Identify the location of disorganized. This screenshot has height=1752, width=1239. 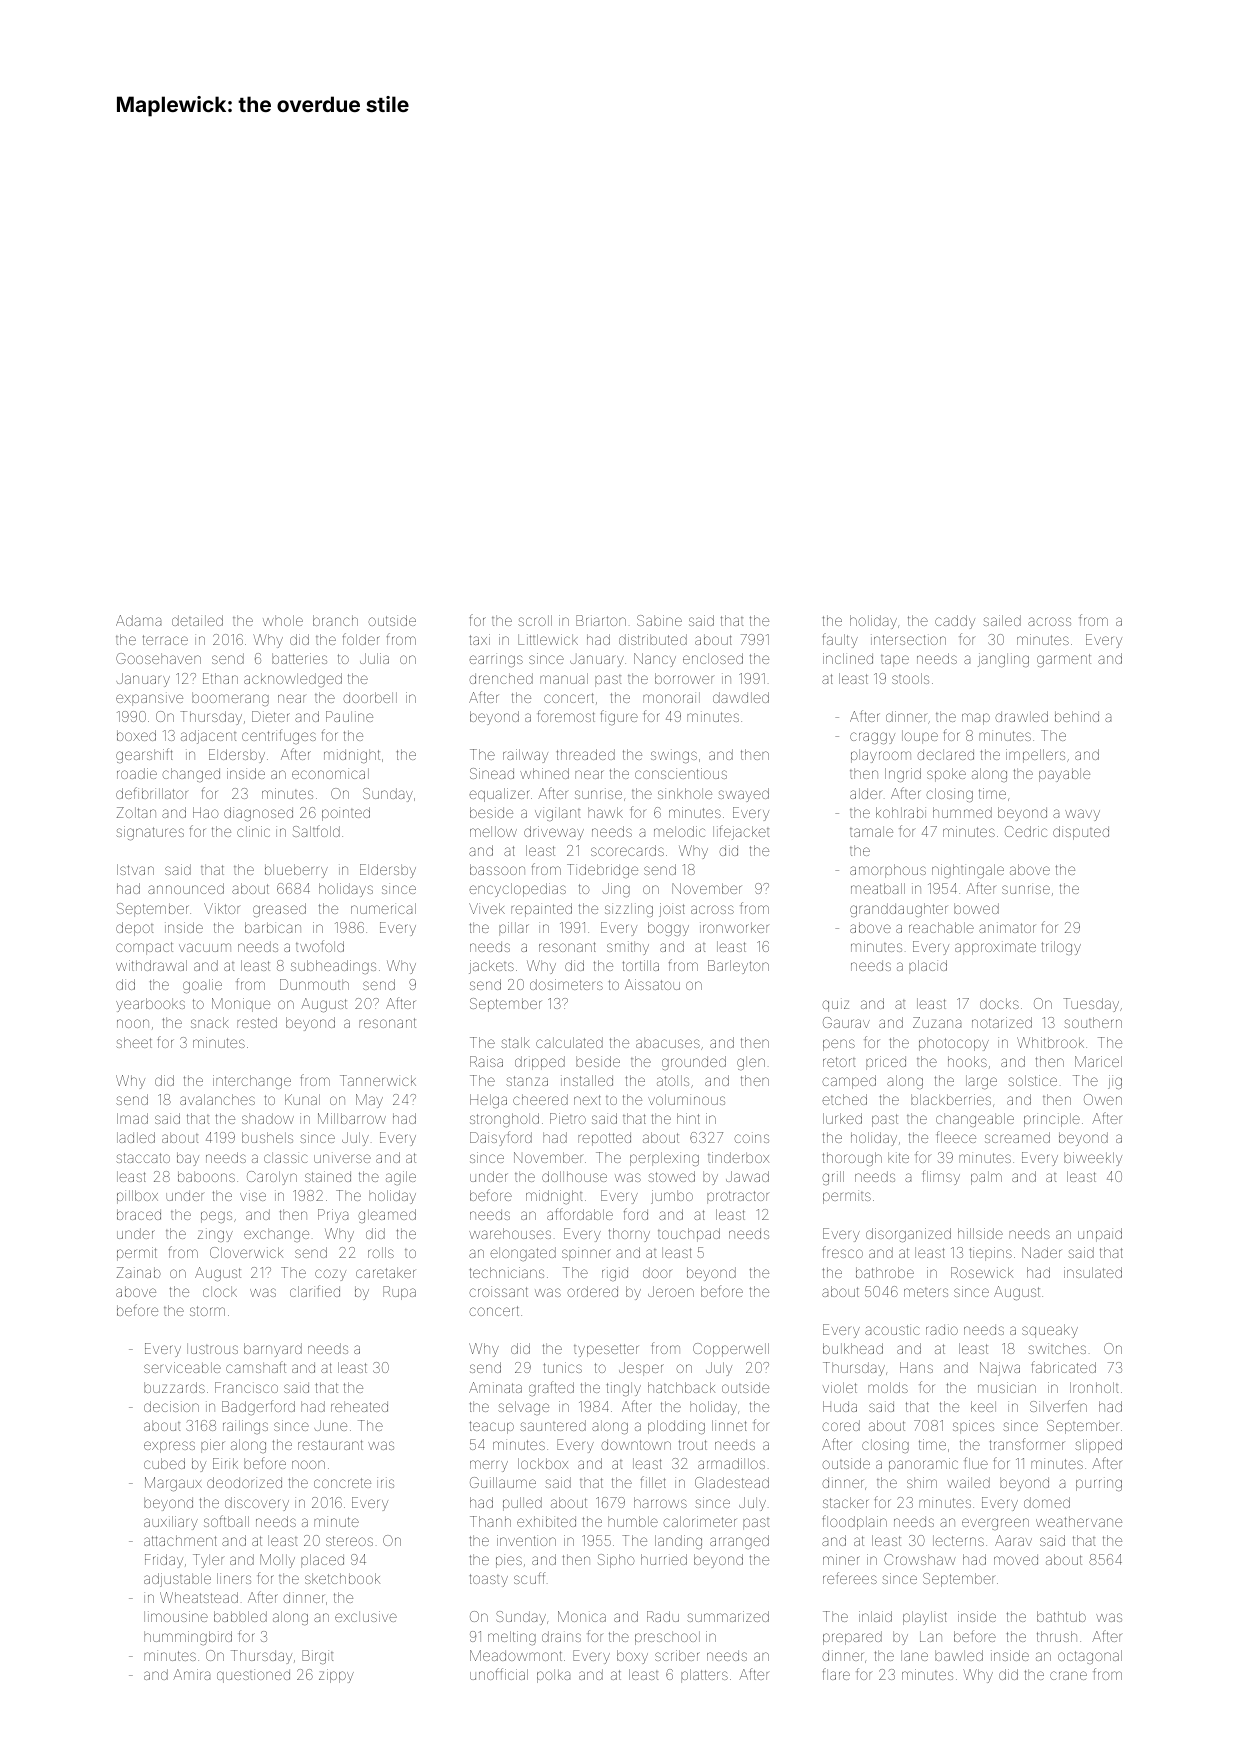
(908, 1235).
